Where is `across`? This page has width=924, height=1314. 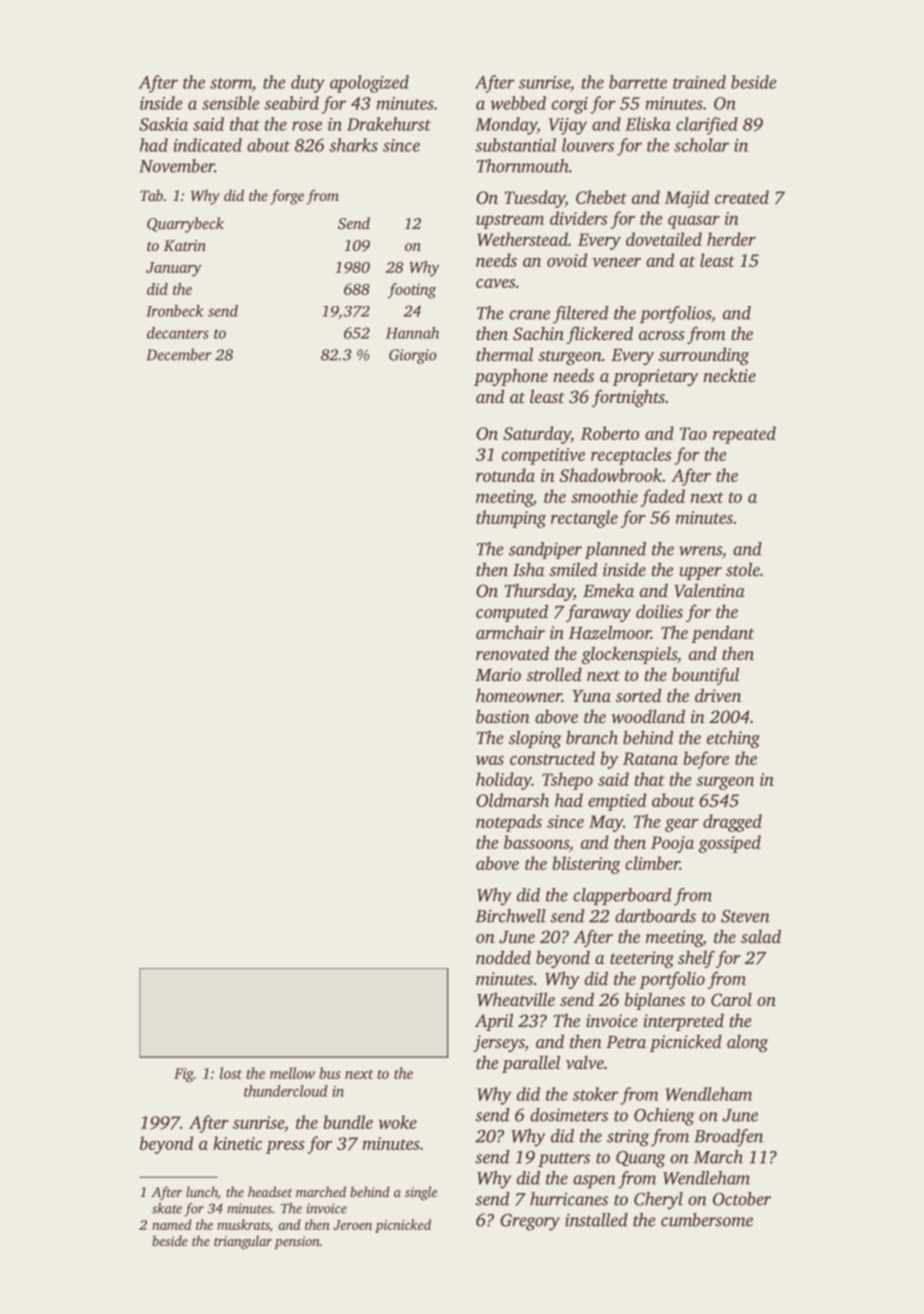
across is located at coordinates (661, 335).
